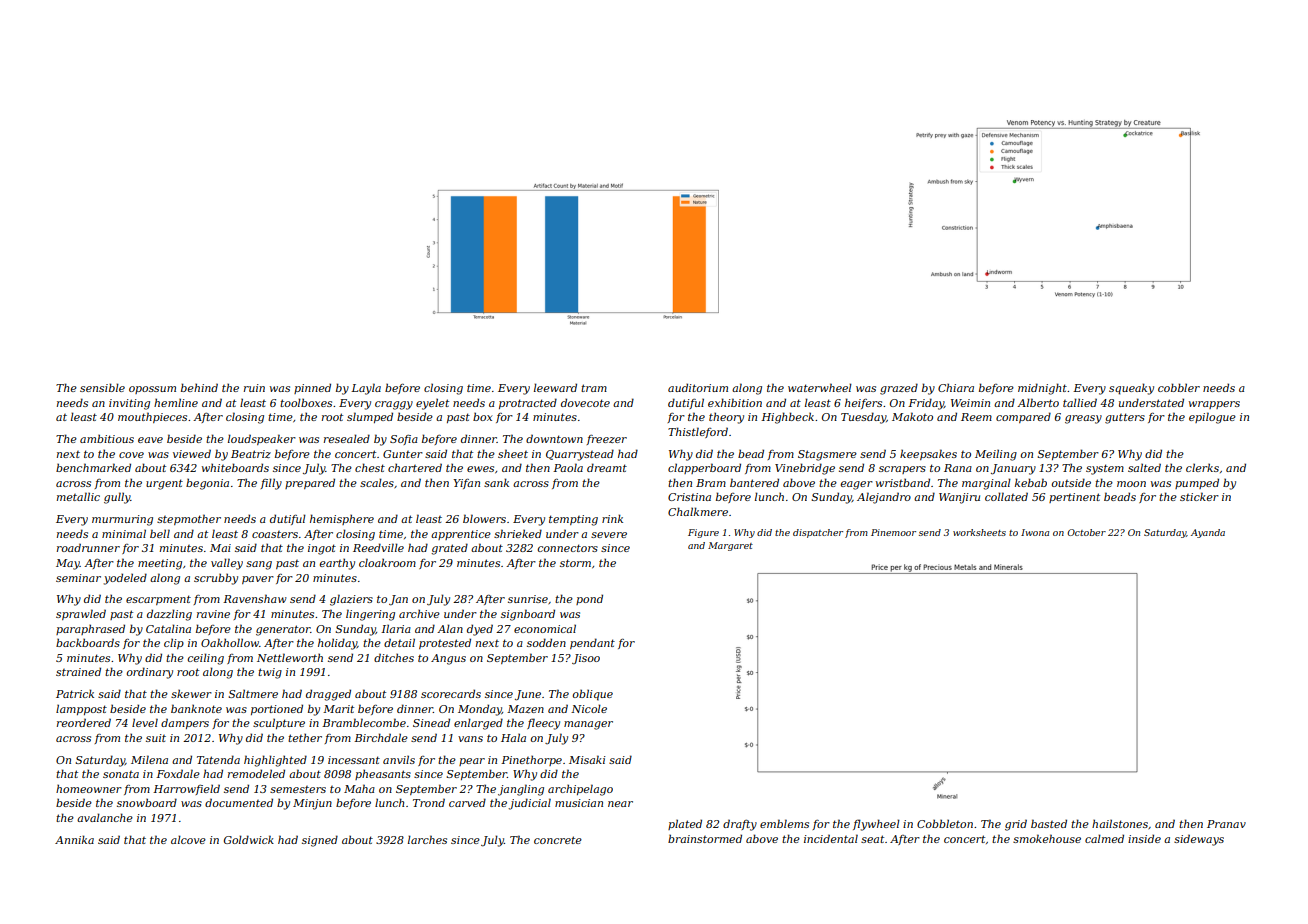  I want to click on Layla, so click(366, 389).
